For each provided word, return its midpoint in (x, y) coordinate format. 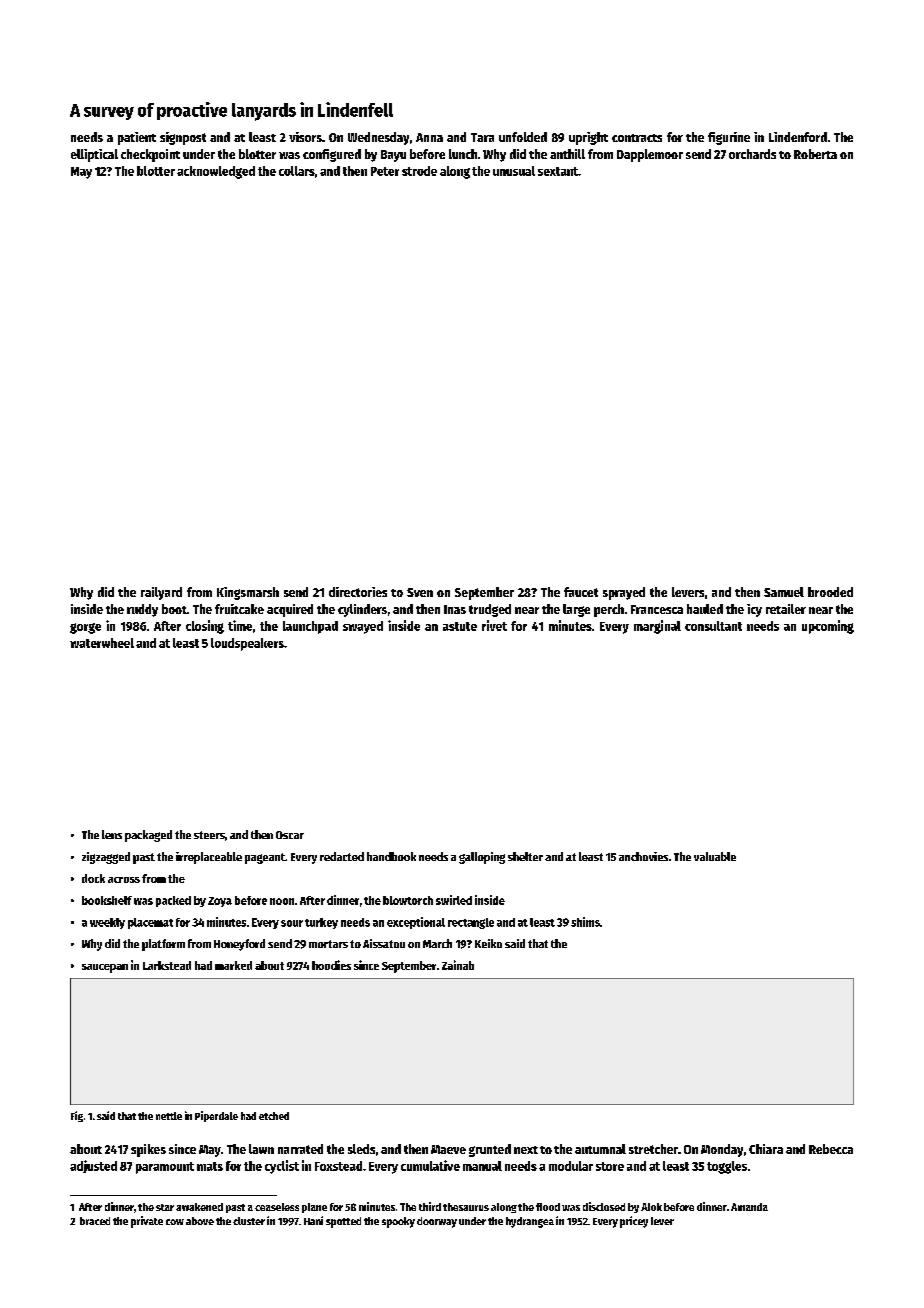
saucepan (105, 968)
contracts (637, 138)
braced (95, 1221)
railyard (161, 593)
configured (332, 155)
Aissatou (384, 943)
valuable (715, 856)
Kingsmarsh (248, 593)
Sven (420, 592)
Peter (385, 171)
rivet (494, 625)
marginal (657, 627)
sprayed (624, 593)
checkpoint (150, 155)
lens (112, 834)
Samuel (784, 592)
